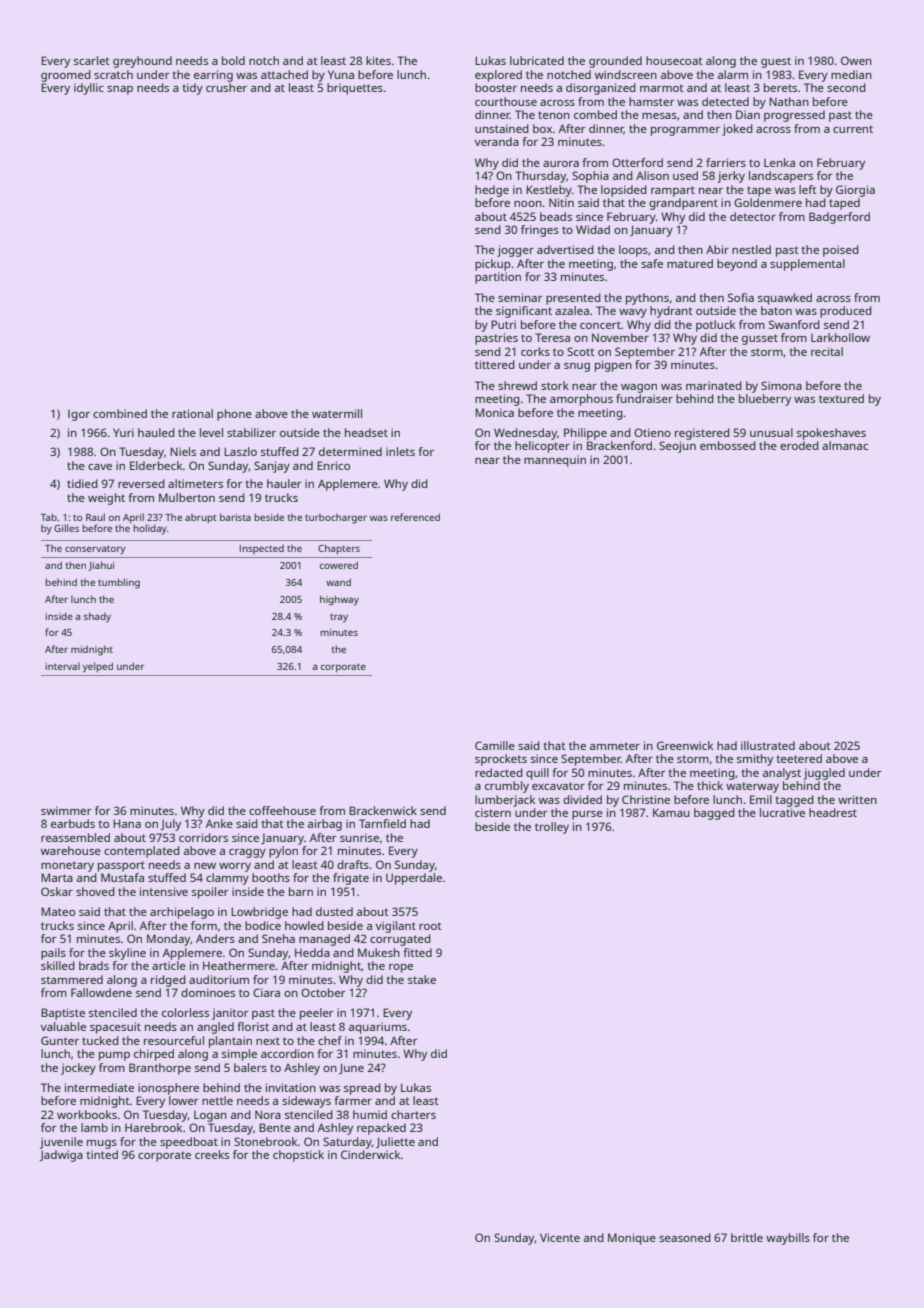 The image size is (924, 1308). Describe the element at coordinates (234, 415) in the screenshot. I see `phone` at that location.
